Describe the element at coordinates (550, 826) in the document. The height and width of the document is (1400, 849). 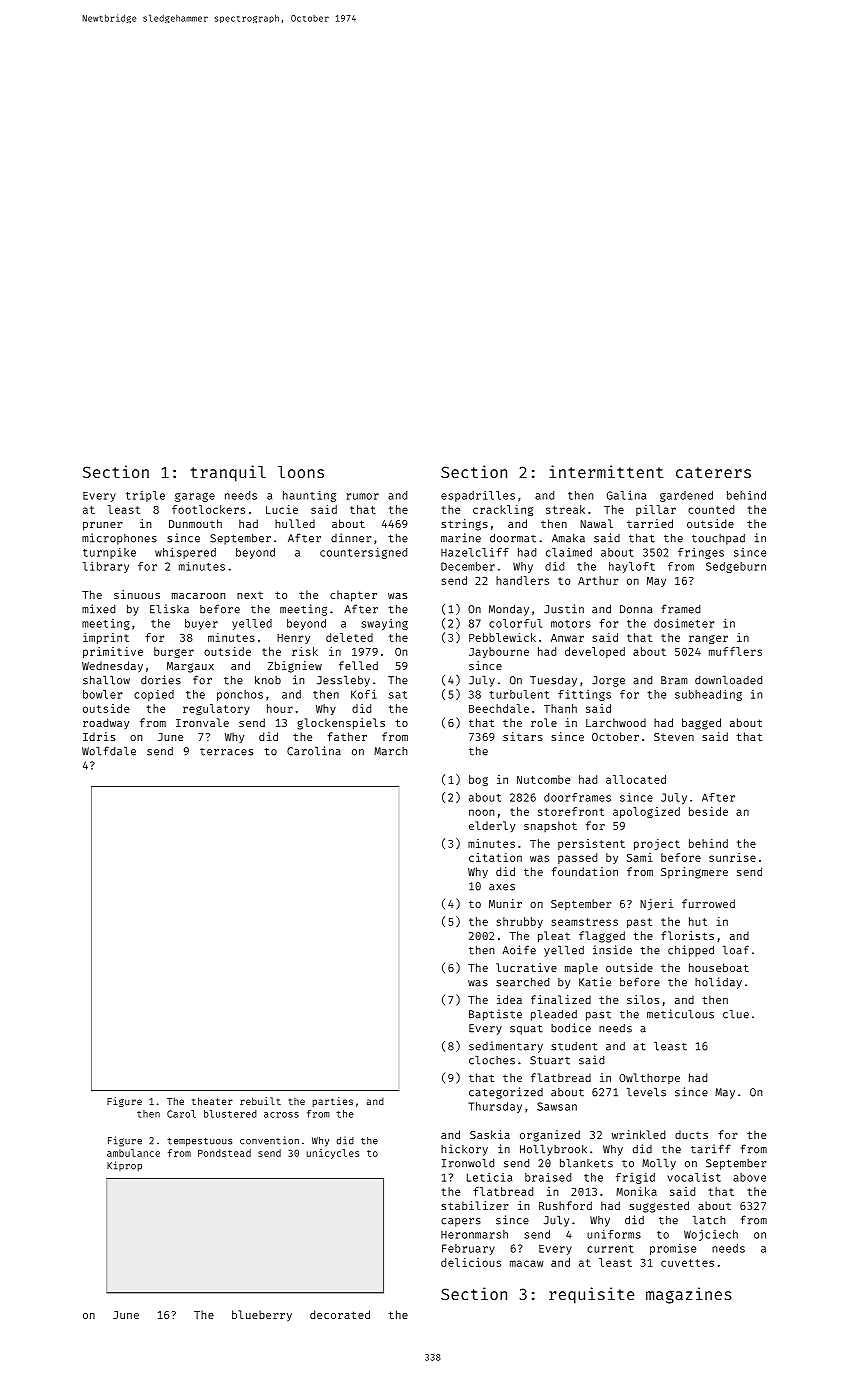
I see `snapshot` at that location.
